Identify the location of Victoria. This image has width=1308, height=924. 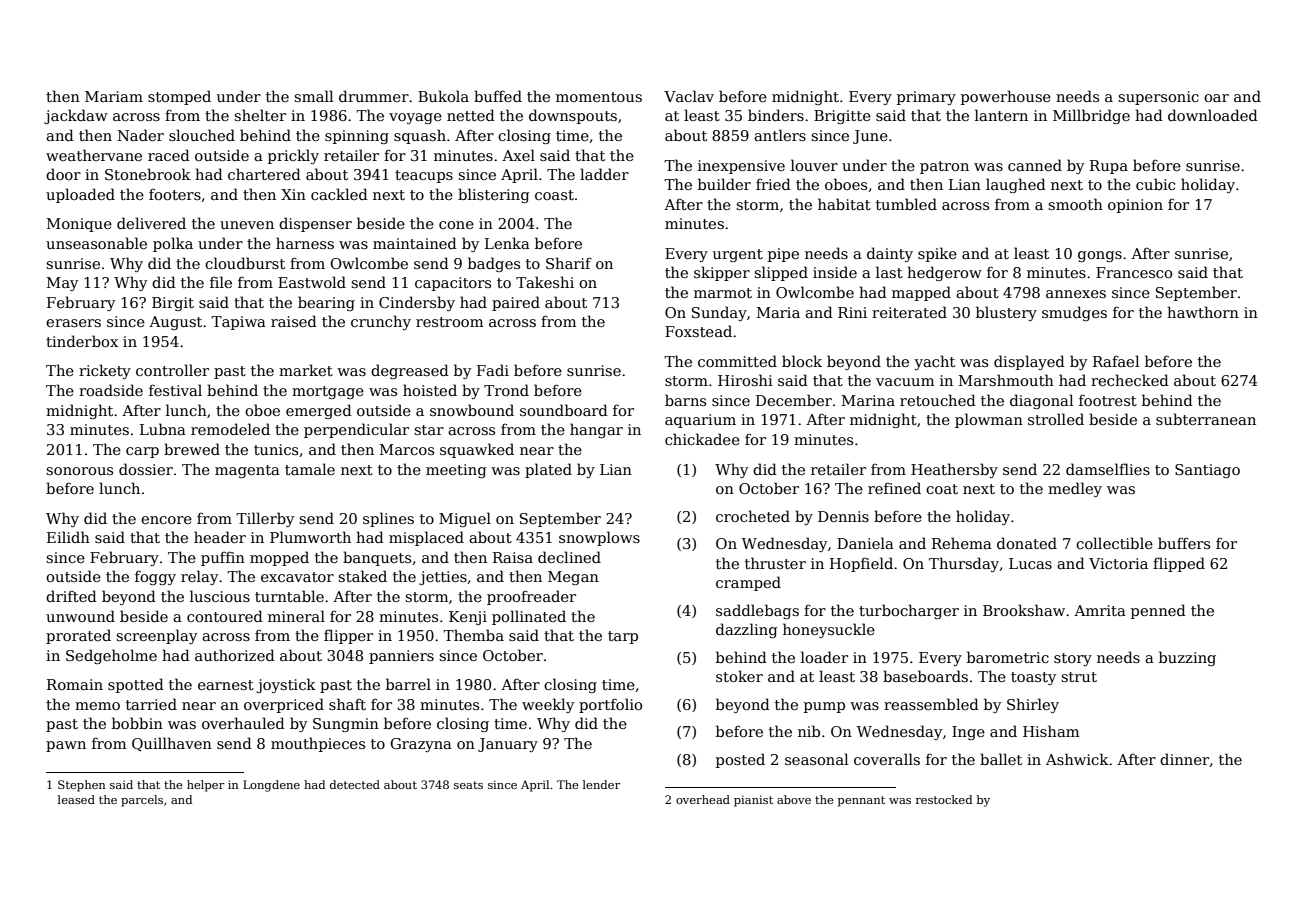
(1118, 563).
